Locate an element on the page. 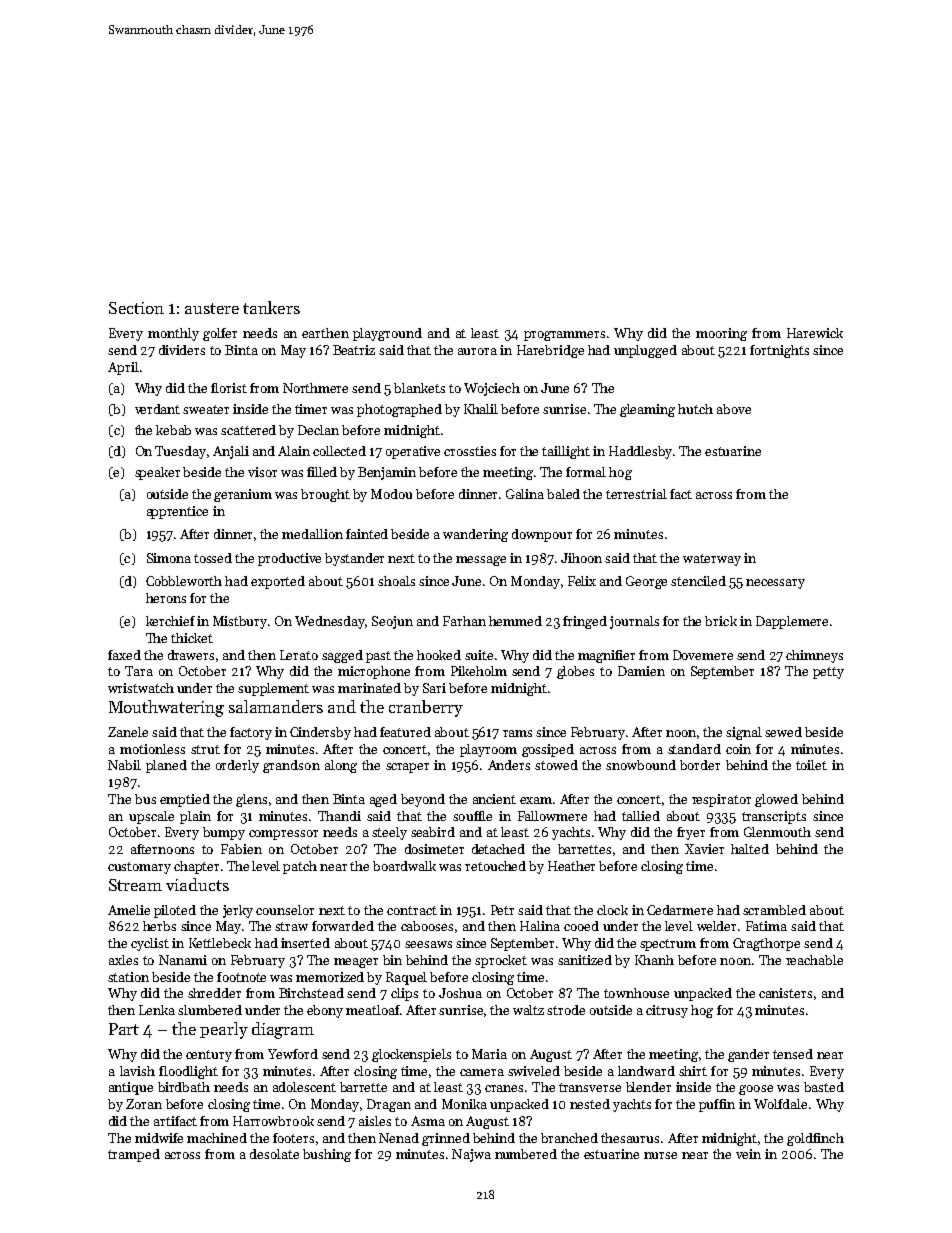 This image has width=952, height=1233. operative is located at coordinates (413, 452).
